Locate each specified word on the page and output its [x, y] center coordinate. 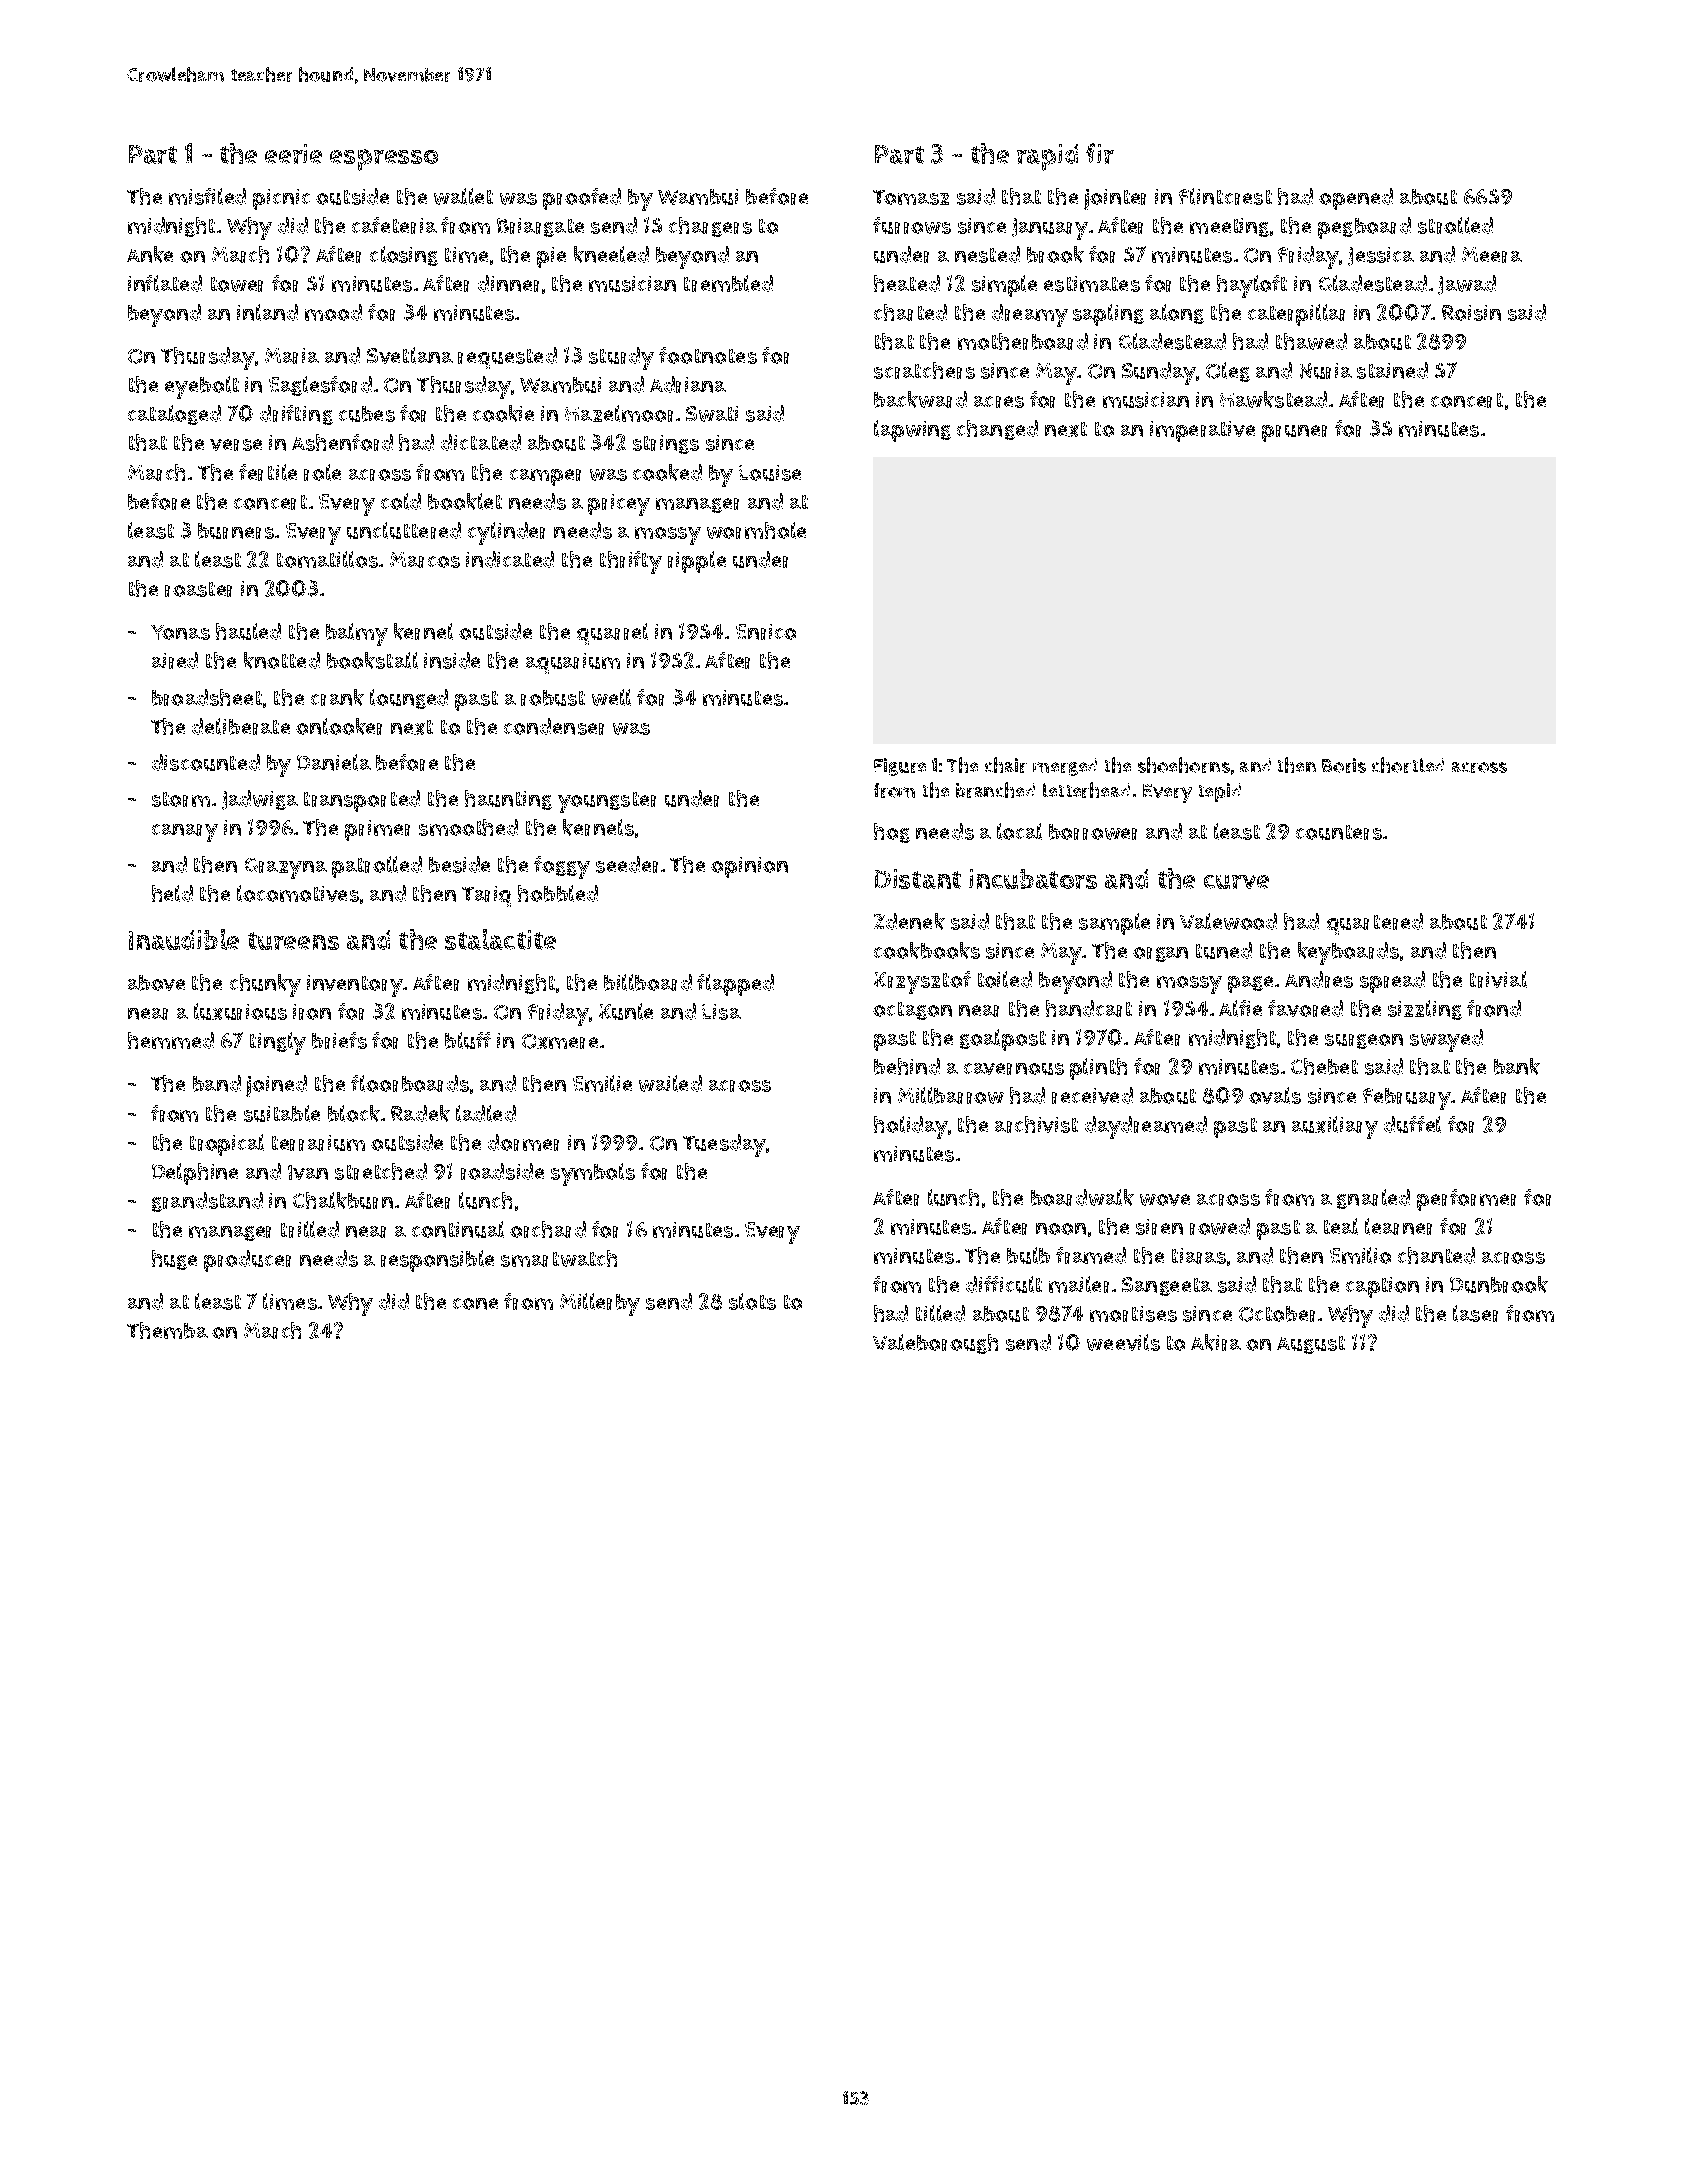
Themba [167, 1330]
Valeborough [935, 1344]
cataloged [174, 415]
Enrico [766, 632]
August [1311, 1345]
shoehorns [1184, 765]
